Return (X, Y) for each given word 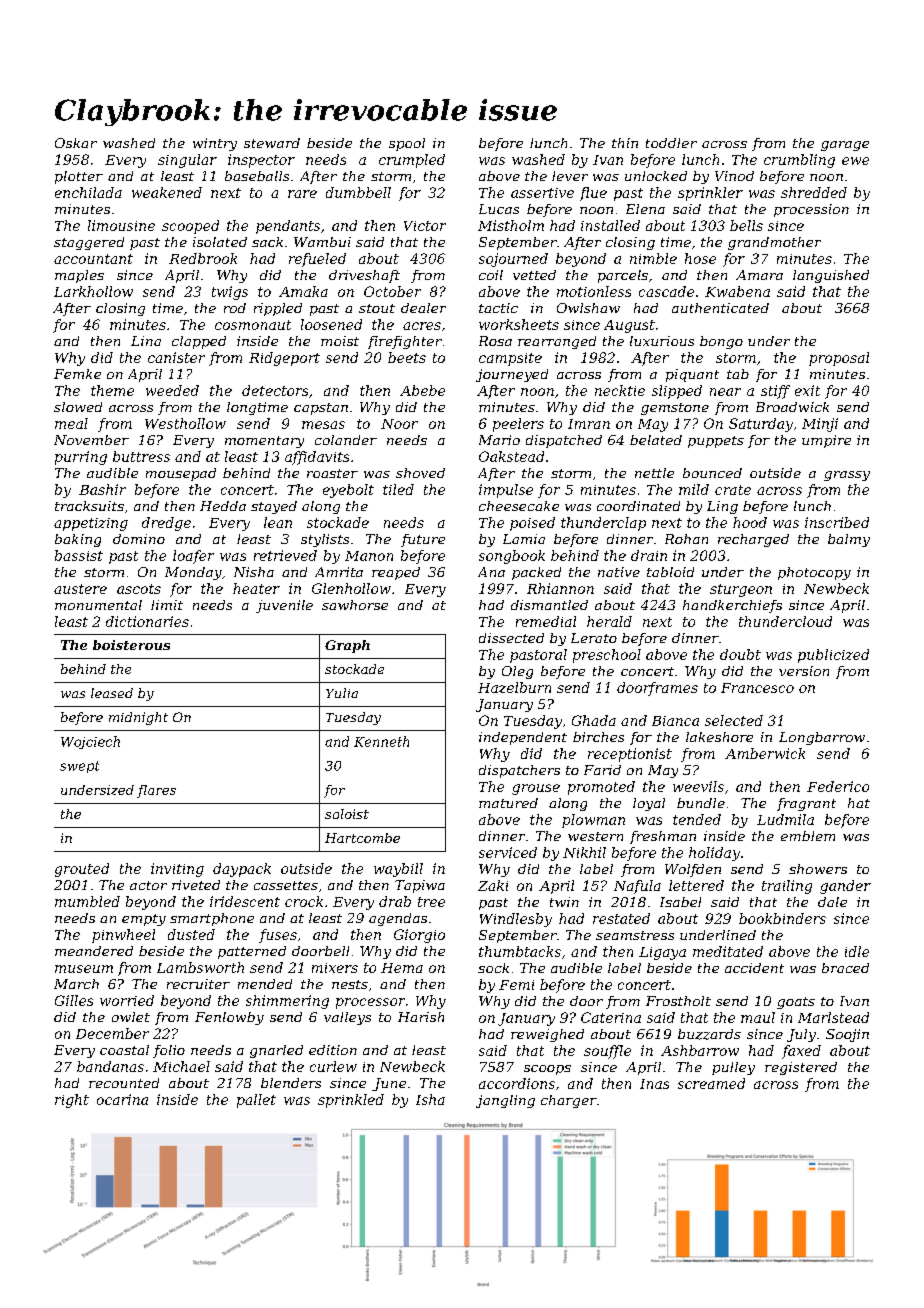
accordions (517, 1083)
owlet (131, 1017)
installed (610, 225)
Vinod (734, 176)
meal (71, 423)
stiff (775, 392)
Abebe (422, 390)
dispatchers (519, 771)
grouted (82, 870)
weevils (698, 786)
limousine (121, 225)
